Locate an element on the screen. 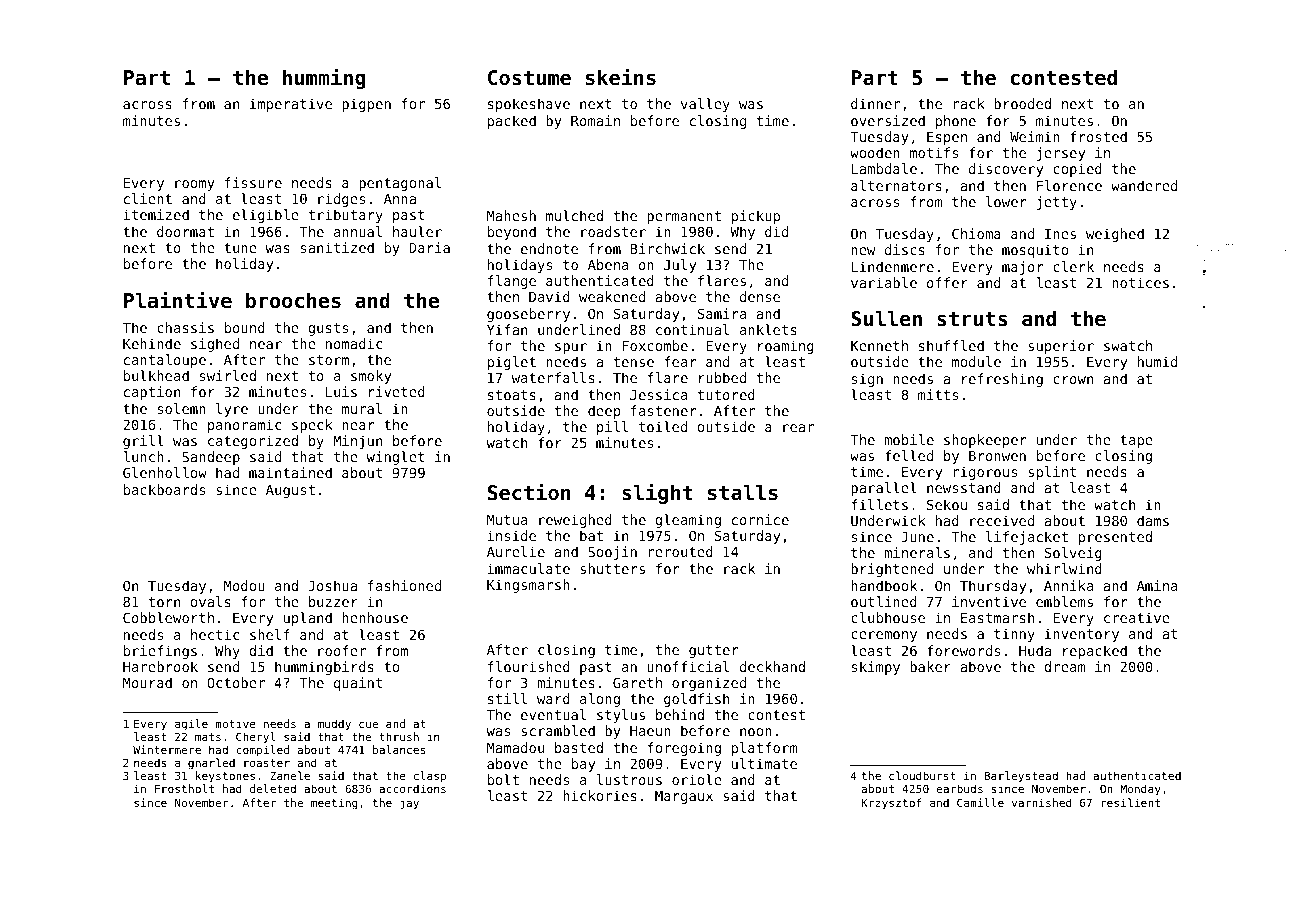 This screenshot has height=924, width=1308. weakened is located at coordinates (612, 296).
